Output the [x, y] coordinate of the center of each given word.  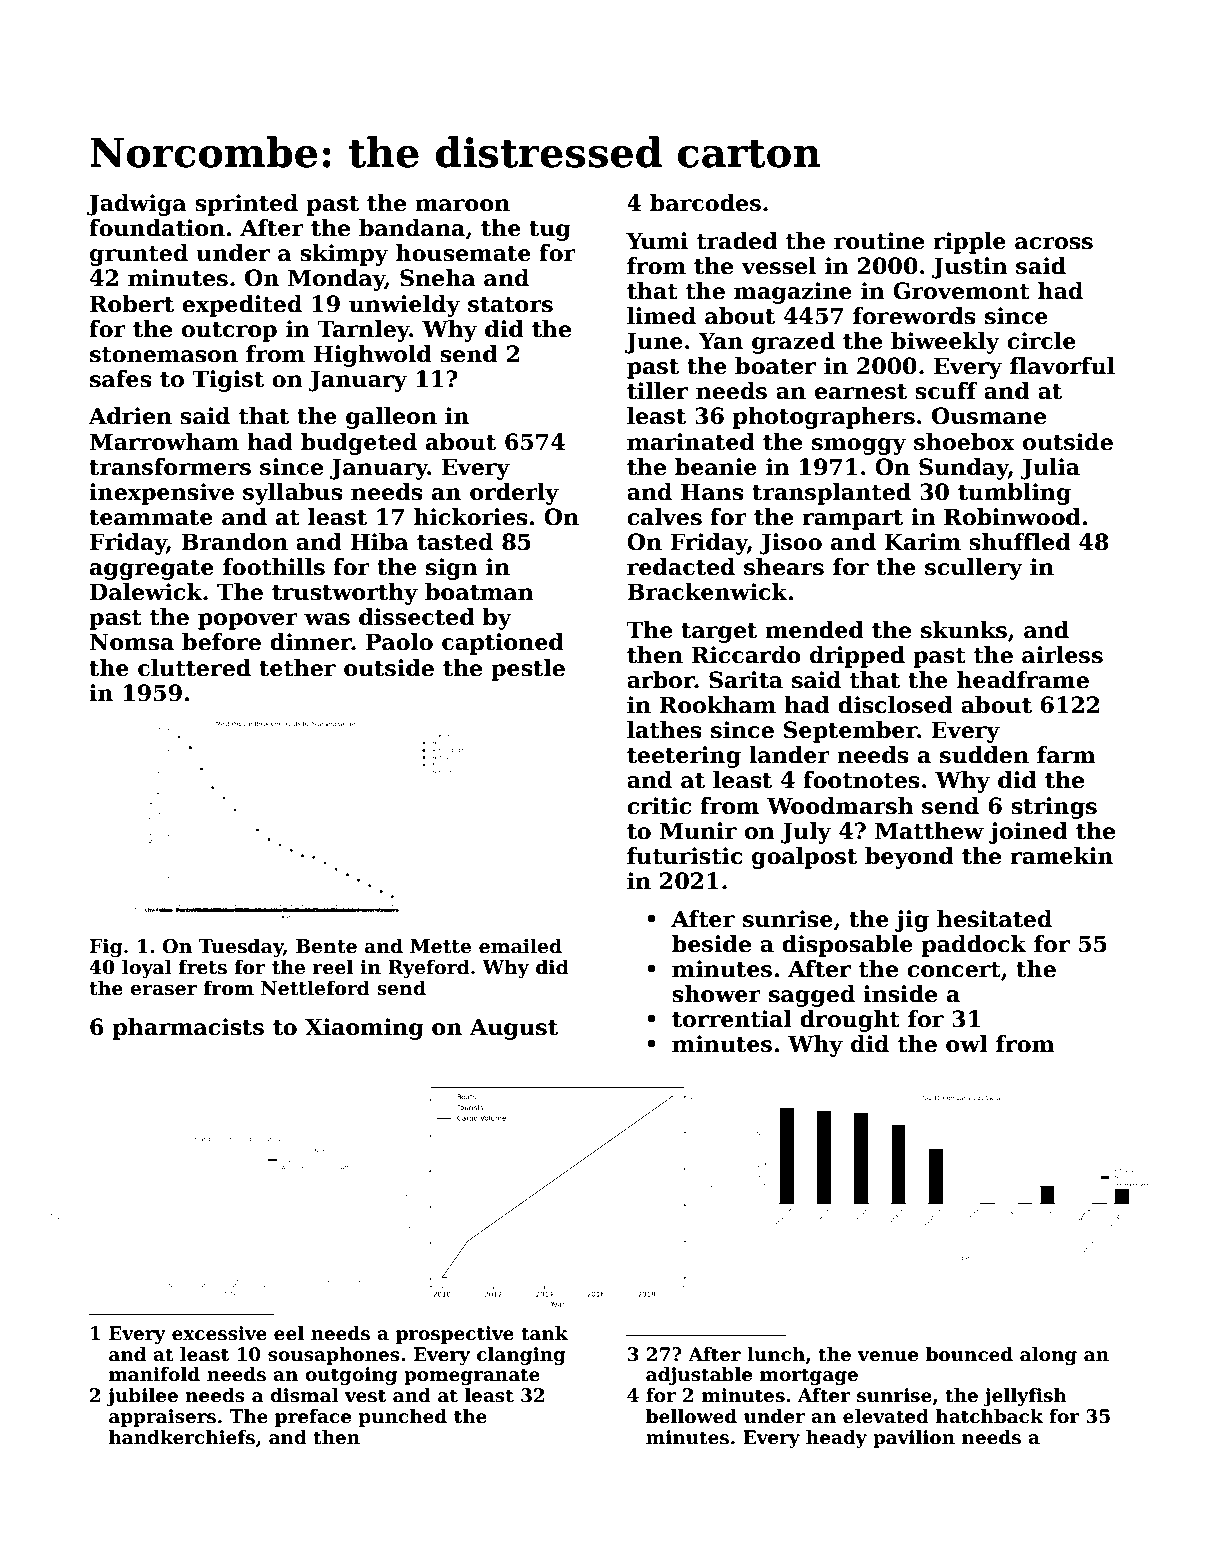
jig [912, 921]
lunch [776, 1354]
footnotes [861, 780]
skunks [964, 630]
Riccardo [746, 655]
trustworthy [345, 594]
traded [737, 241]
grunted [139, 255]
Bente [326, 946]
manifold [154, 1374]
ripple [969, 243]
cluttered [194, 668]
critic [659, 806]
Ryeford [429, 968]
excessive [219, 1333]
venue [888, 1356]
